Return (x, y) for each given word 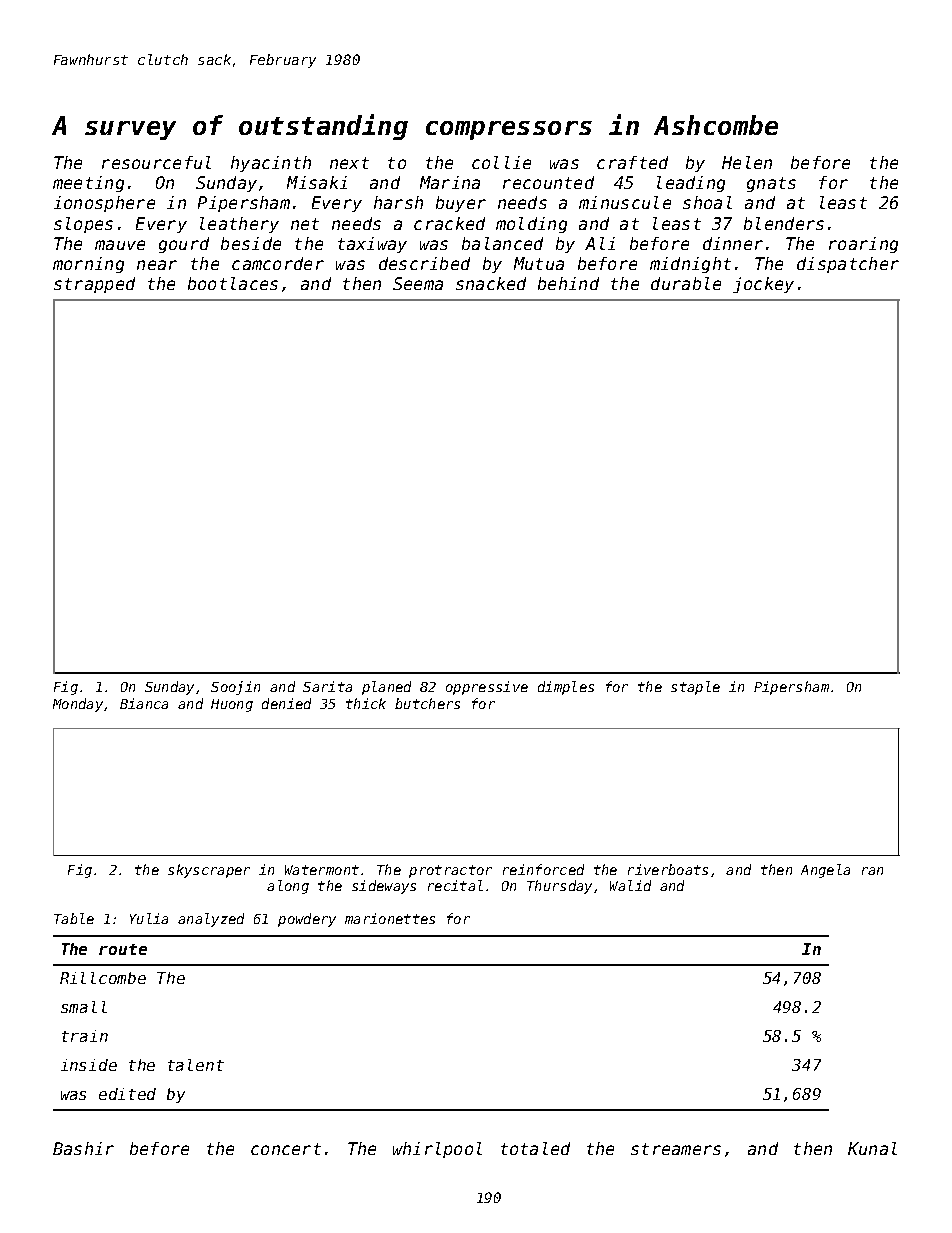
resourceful (156, 162)
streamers (676, 1149)
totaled (535, 1148)
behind (568, 283)
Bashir (83, 1148)
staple (695, 688)
